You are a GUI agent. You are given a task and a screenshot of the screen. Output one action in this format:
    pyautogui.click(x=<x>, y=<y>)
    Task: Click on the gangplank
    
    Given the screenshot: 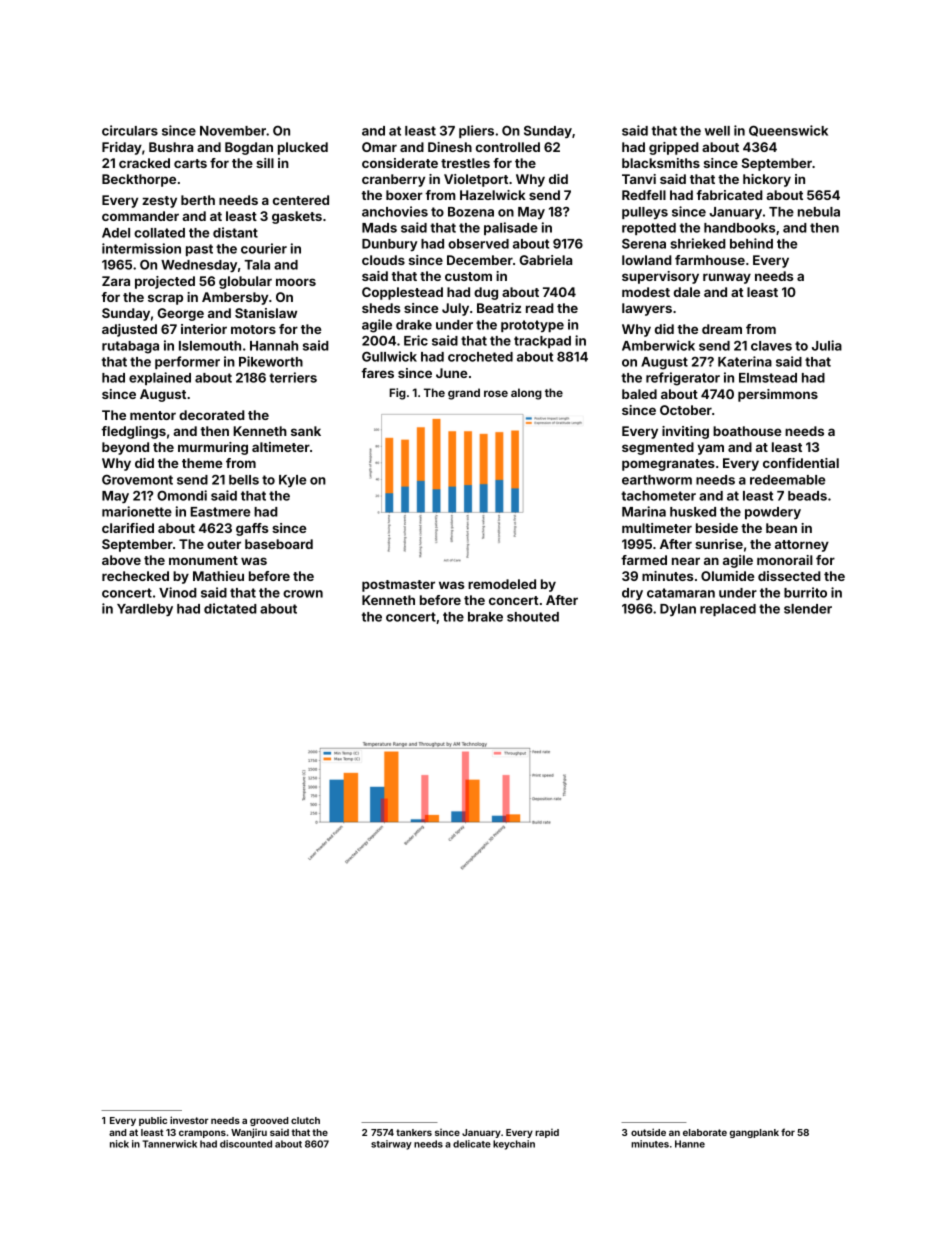 What is the action you would take?
    pyautogui.click(x=754, y=1133)
